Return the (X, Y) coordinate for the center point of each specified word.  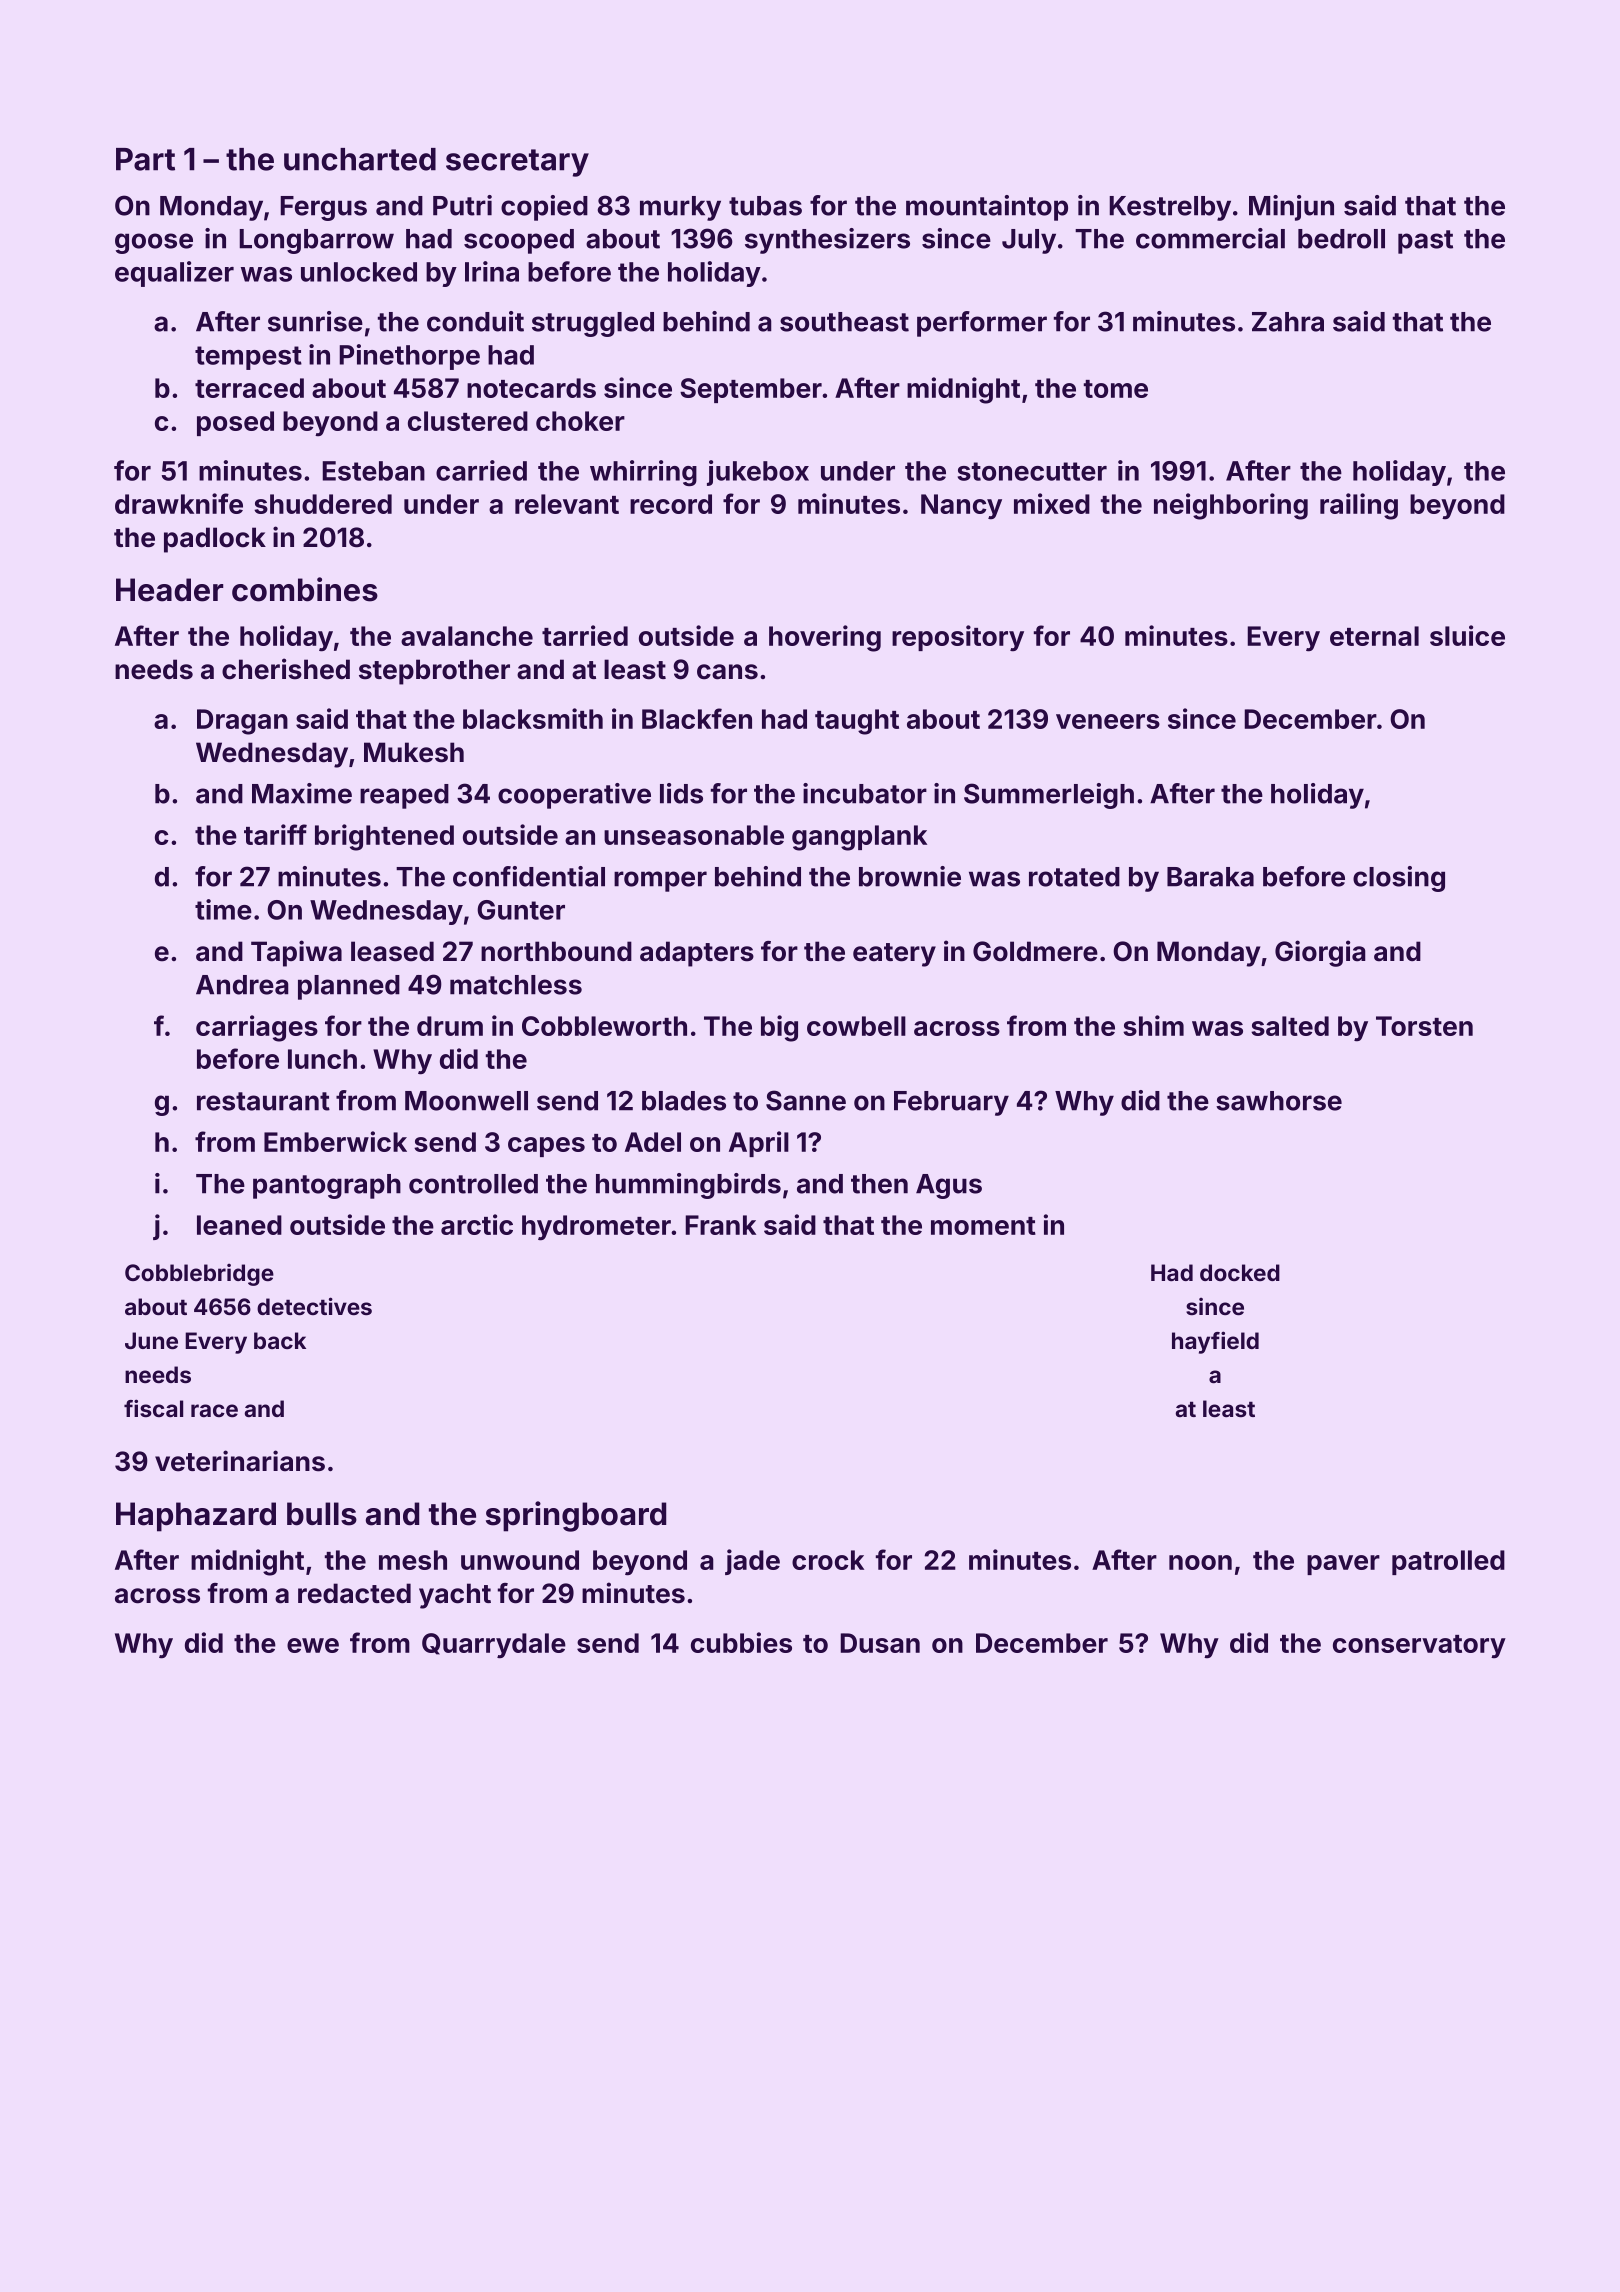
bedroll (1341, 239)
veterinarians (240, 1461)
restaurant (263, 1101)
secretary (517, 163)
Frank (721, 1225)
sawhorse (1279, 1101)
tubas (765, 206)
